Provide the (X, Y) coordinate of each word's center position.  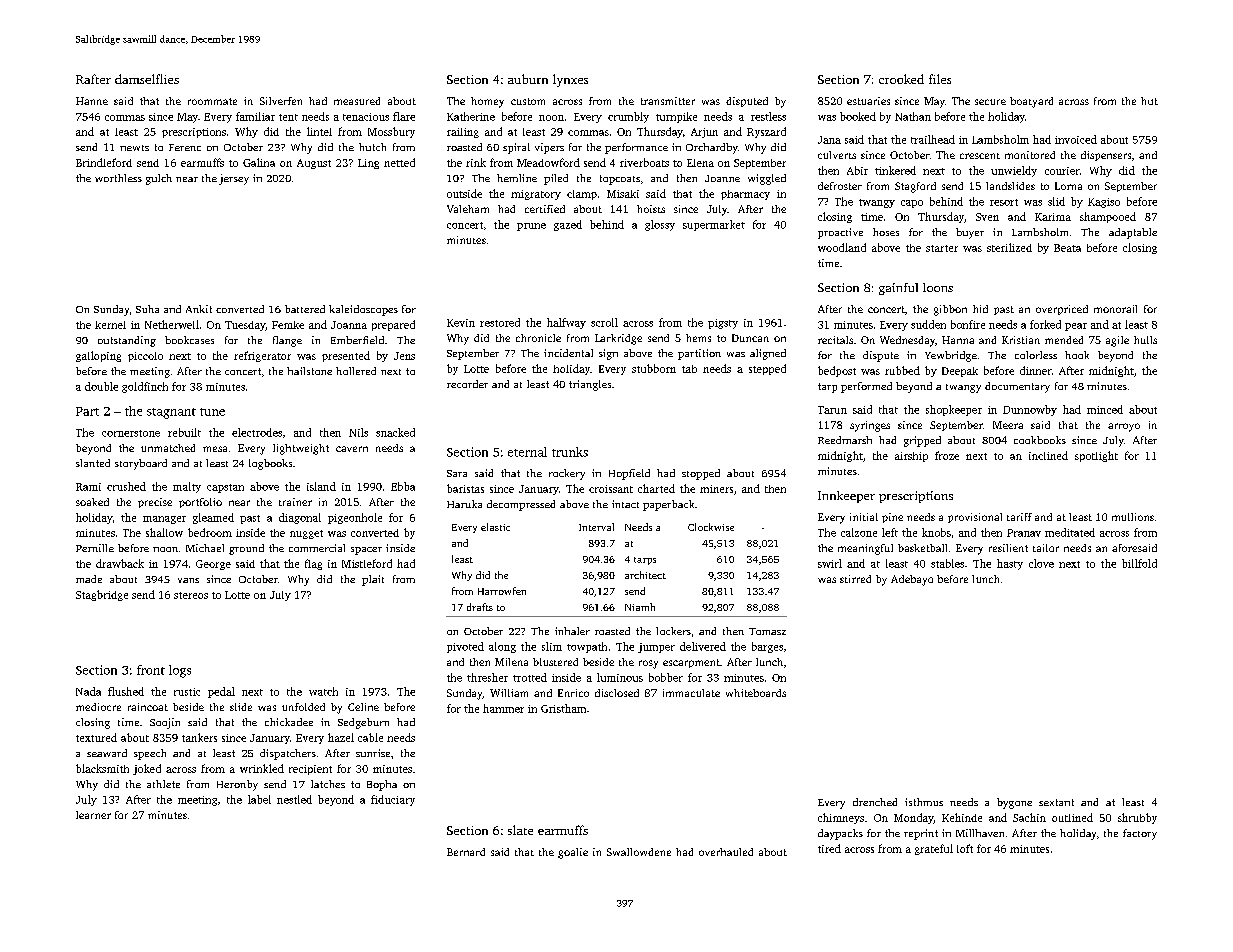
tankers (199, 737)
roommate (212, 101)
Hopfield (629, 474)
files (940, 79)
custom (528, 101)
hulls (1145, 340)
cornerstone (131, 433)
